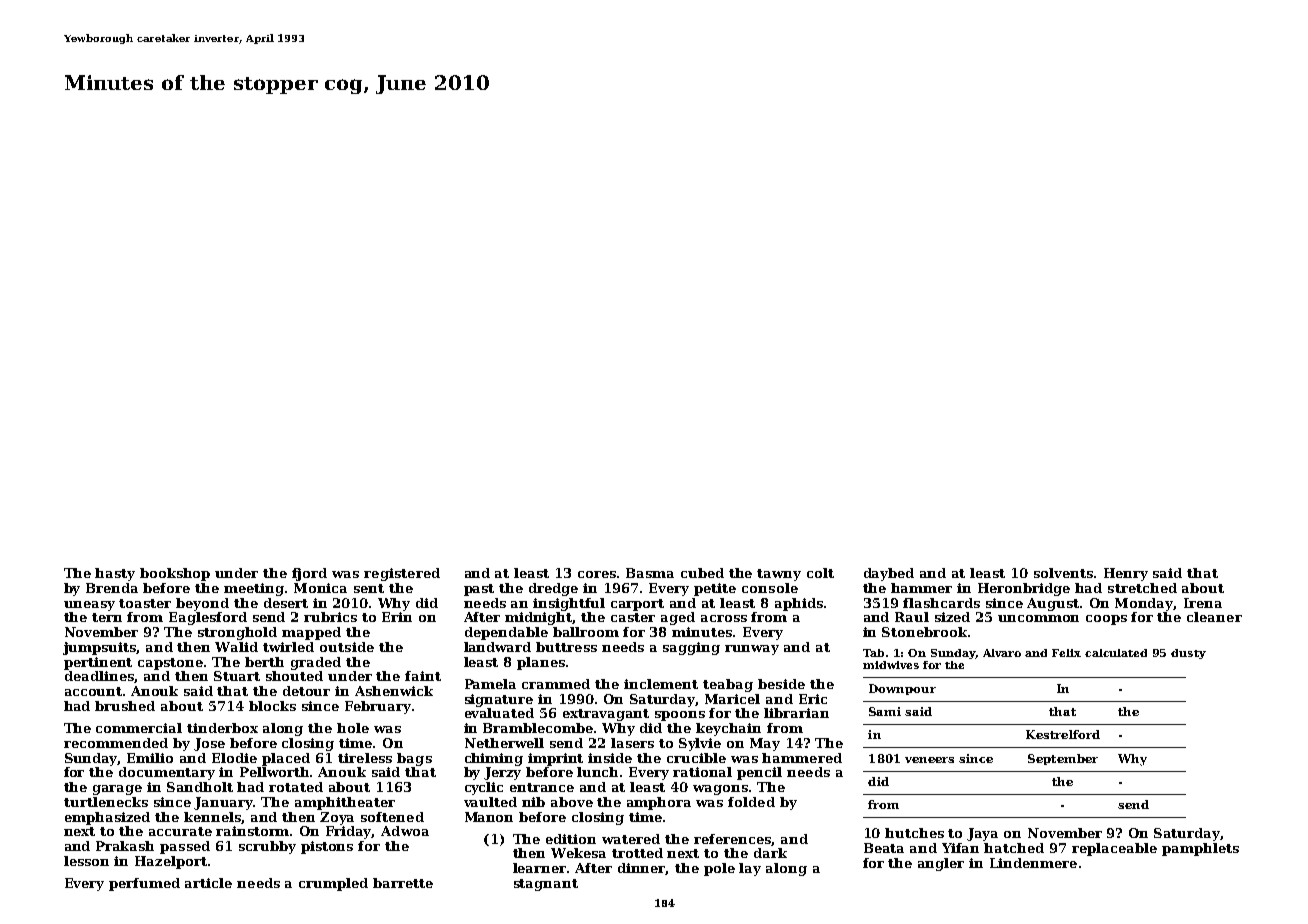 Image resolution: width=1308 pixels, height=924 pixels. Describe the element at coordinates (89, 606) in the screenshot. I see `uneasy` at that location.
